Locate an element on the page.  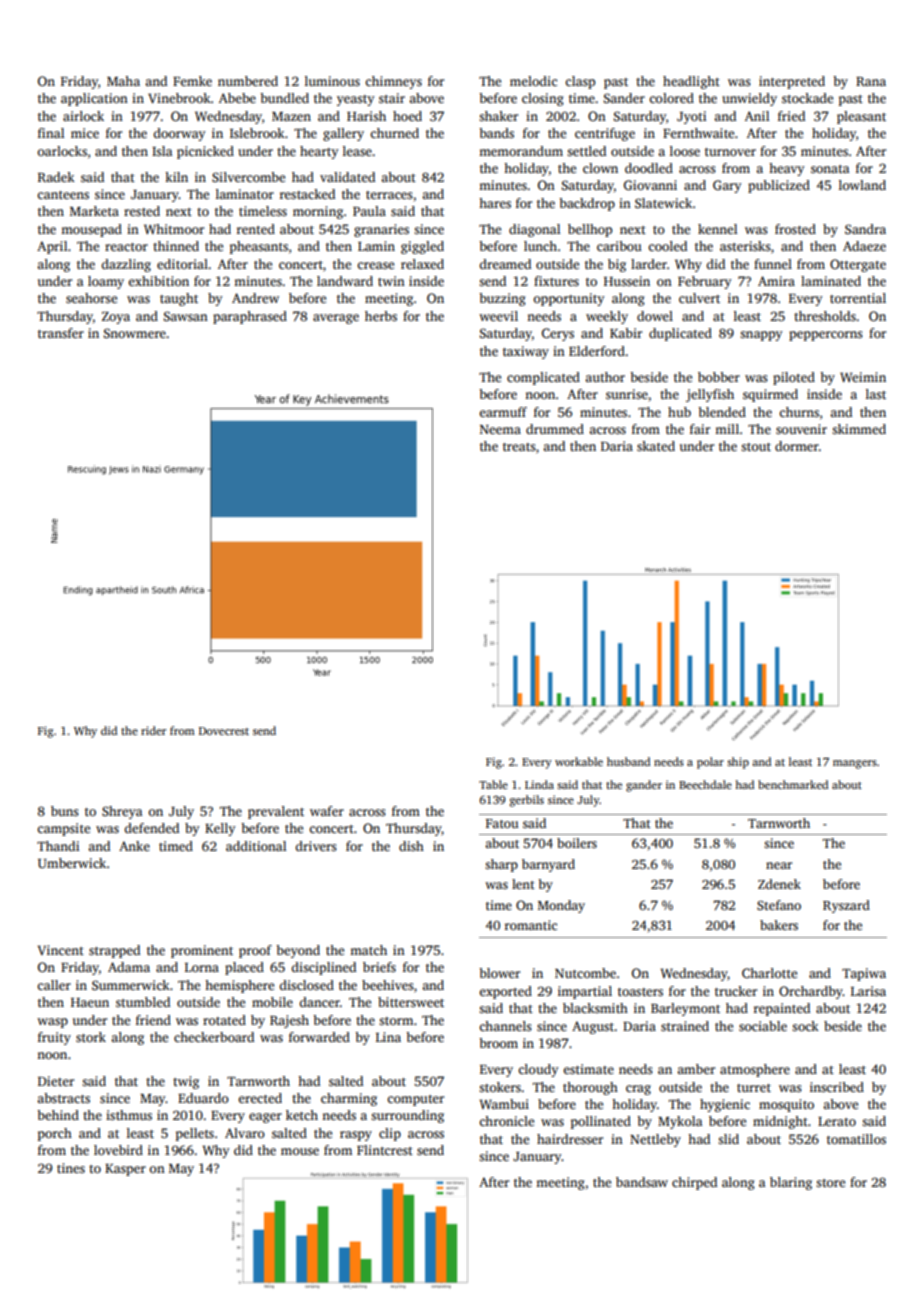
skated is located at coordinates (656, 446).
